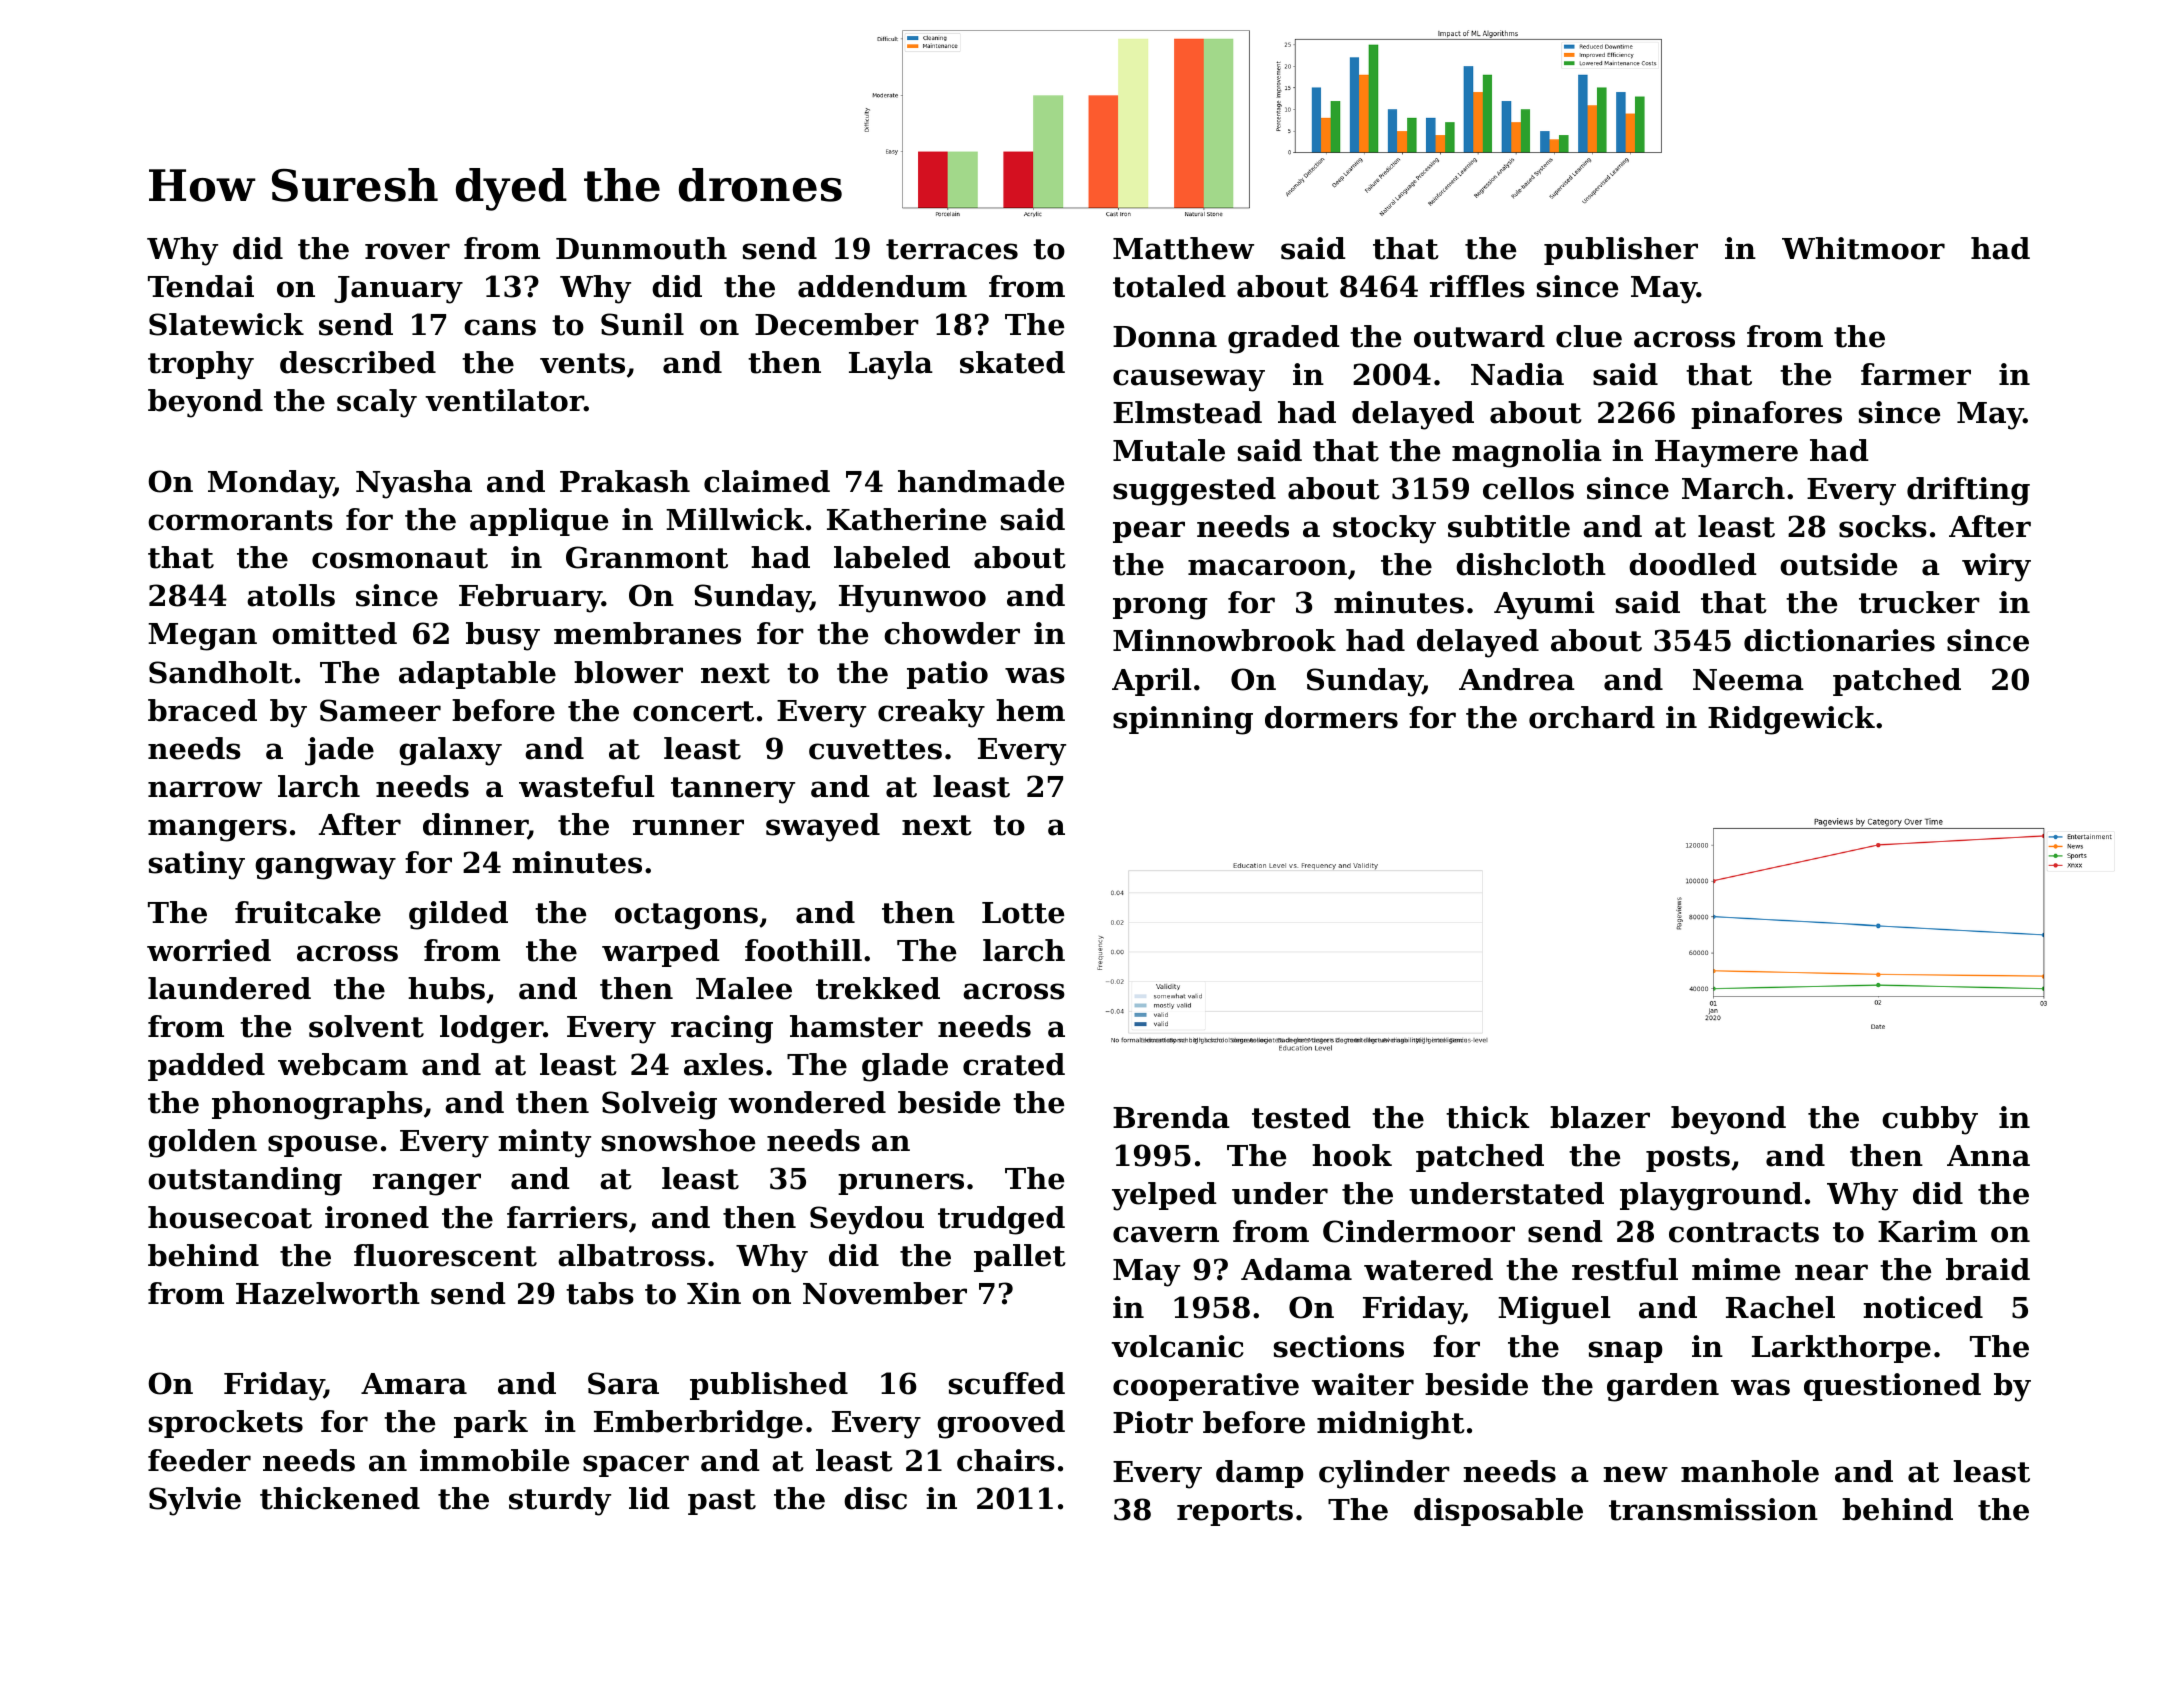 This page has height=1683, width=2178. Describe the element at coordinates (1301, 1117) in the page. I see `tested` at that location.
